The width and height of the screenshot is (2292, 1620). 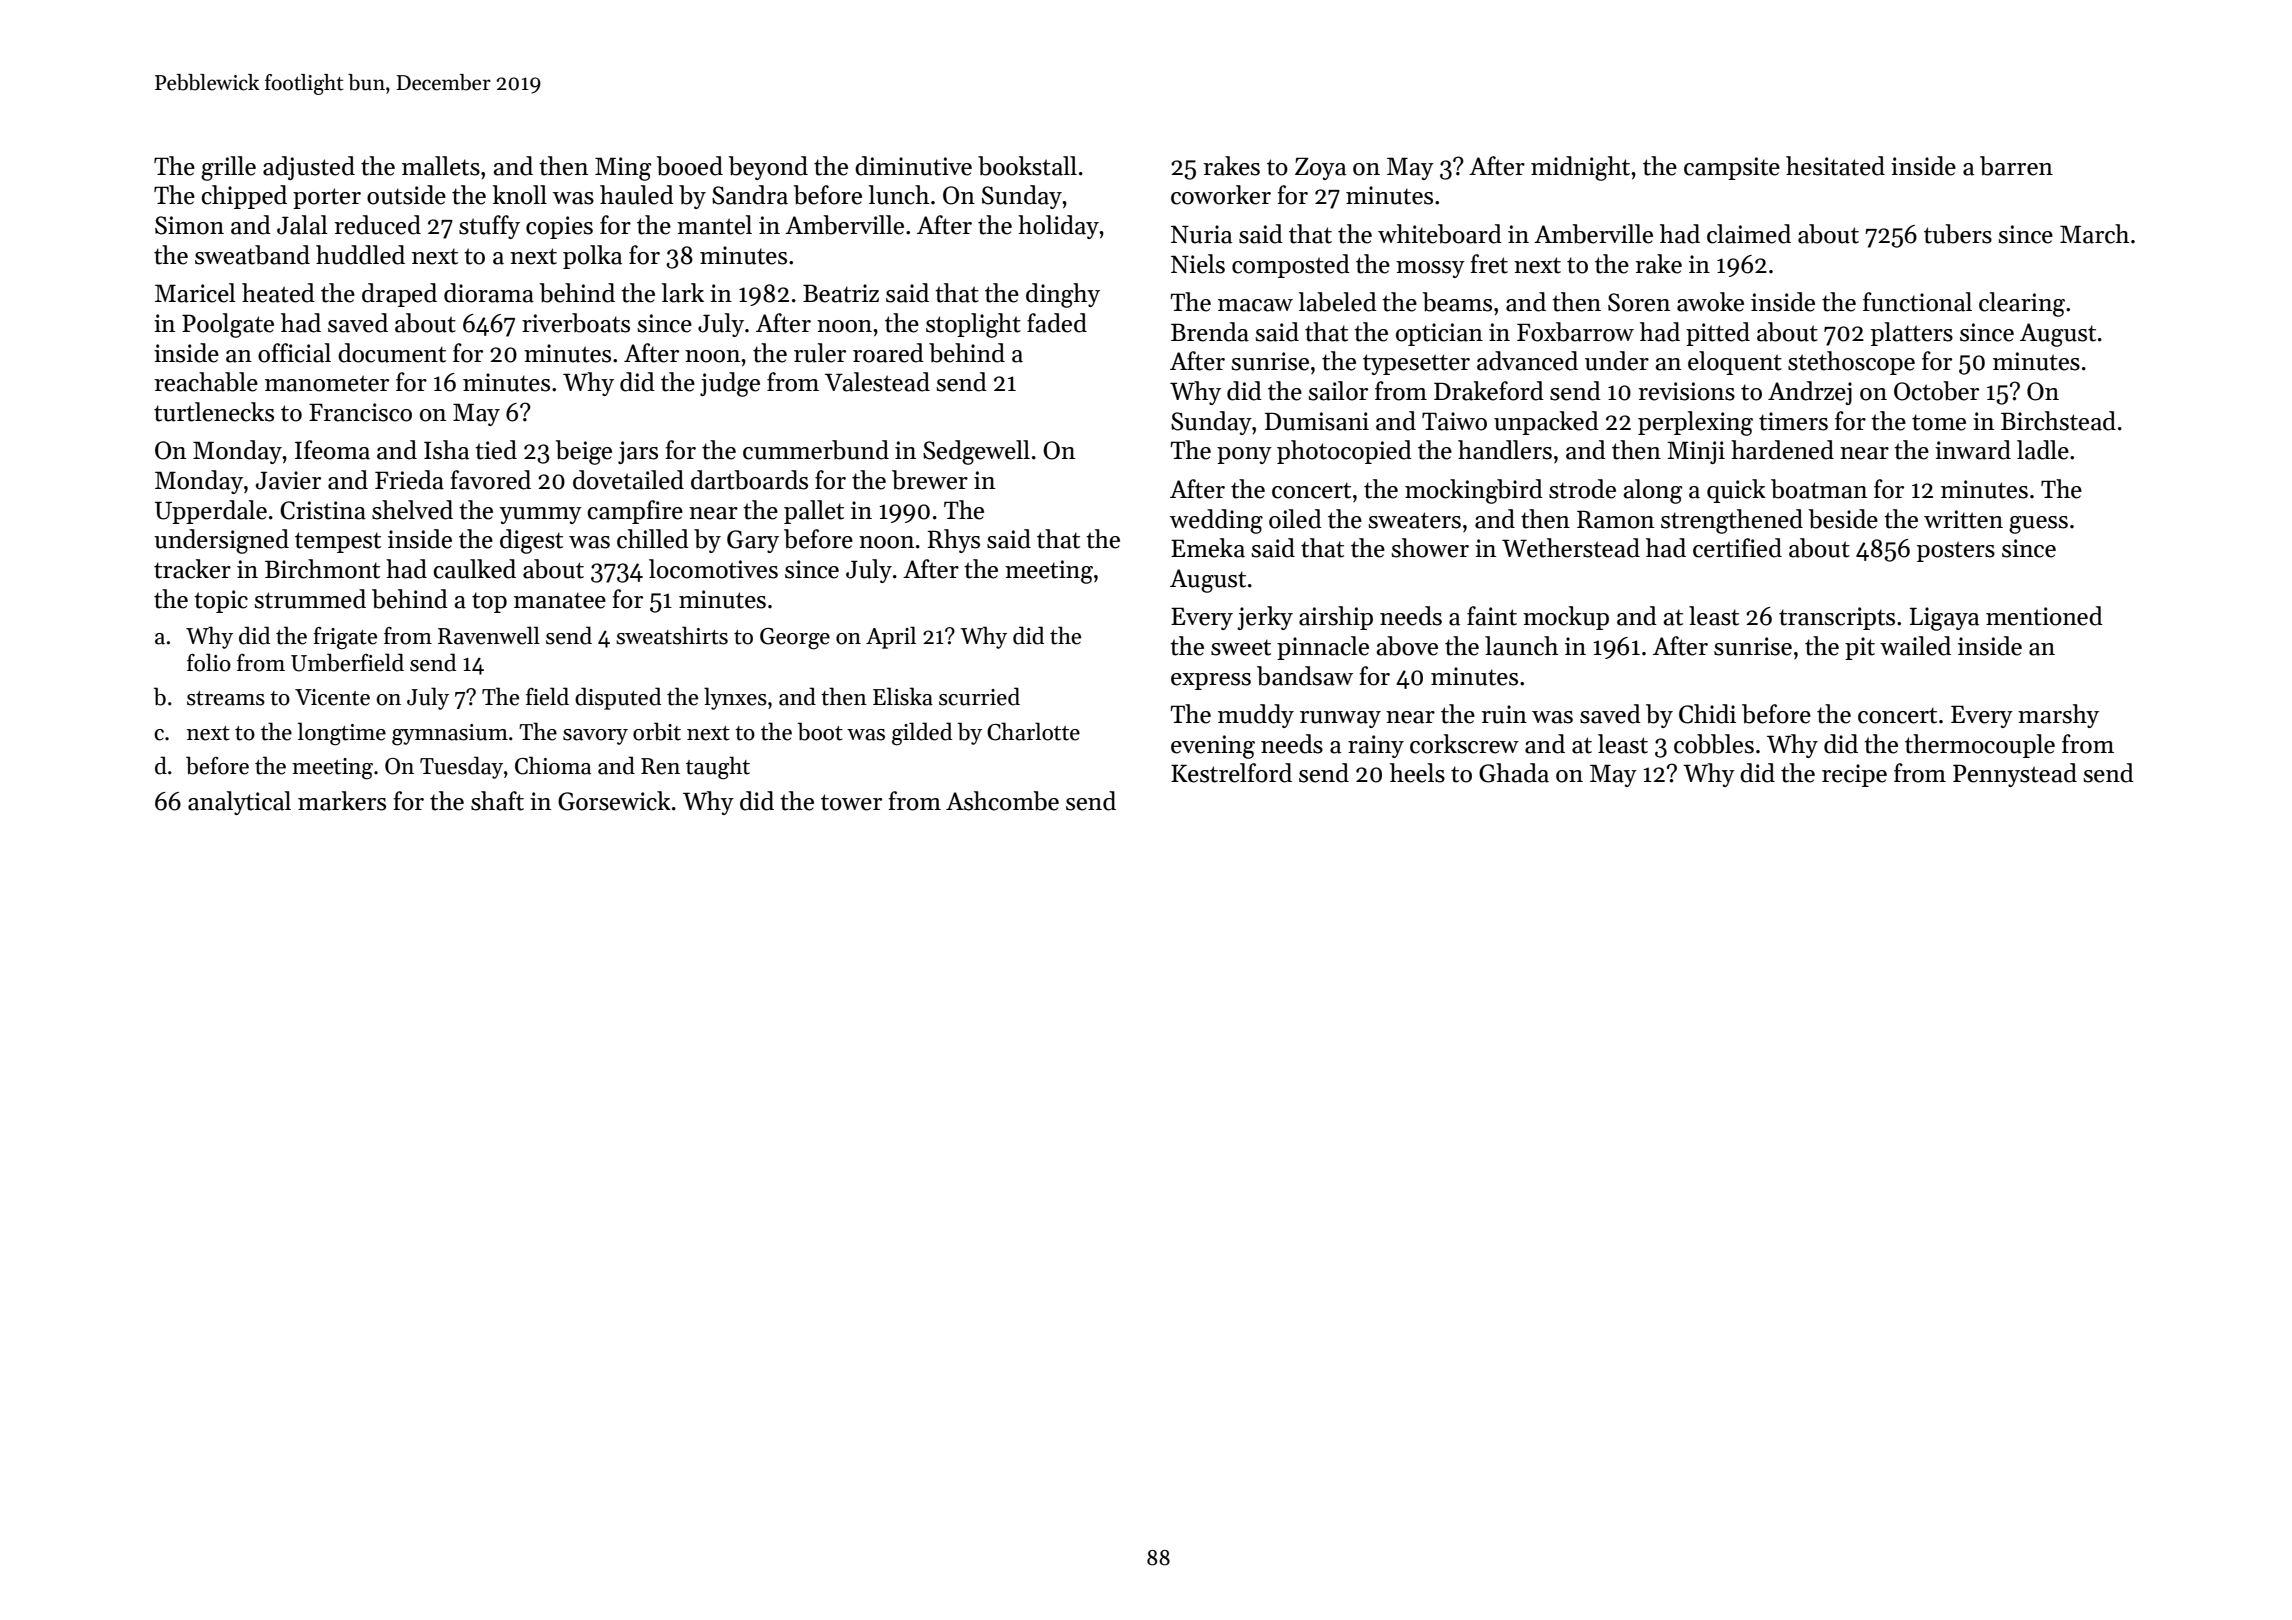 What do you see at coordinates (228, 168) in the screenshot?
I see `grille` at bounding box center [228, 168].
